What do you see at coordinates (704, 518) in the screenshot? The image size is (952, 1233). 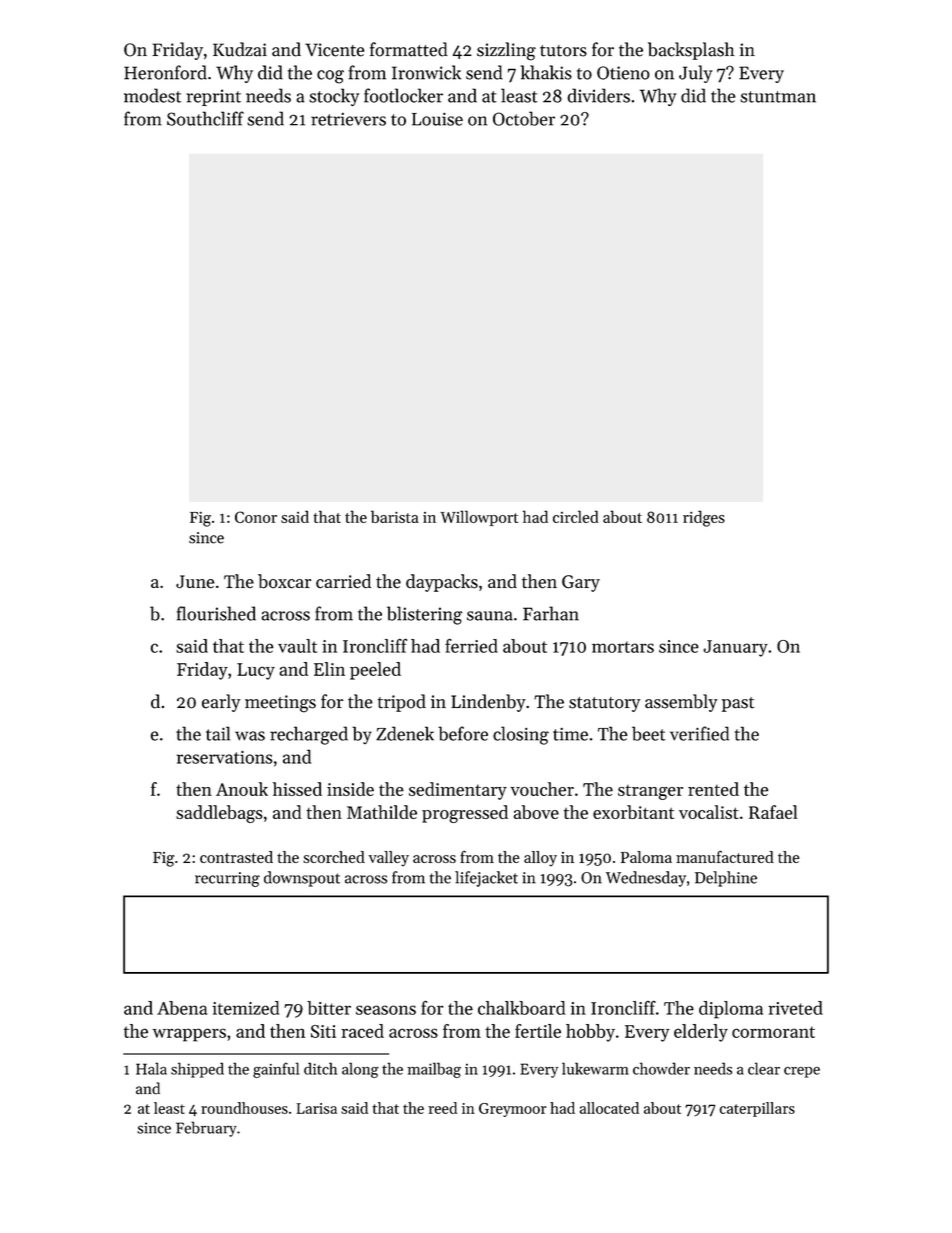 I see `ridges` at bounding box center [704, 518].
